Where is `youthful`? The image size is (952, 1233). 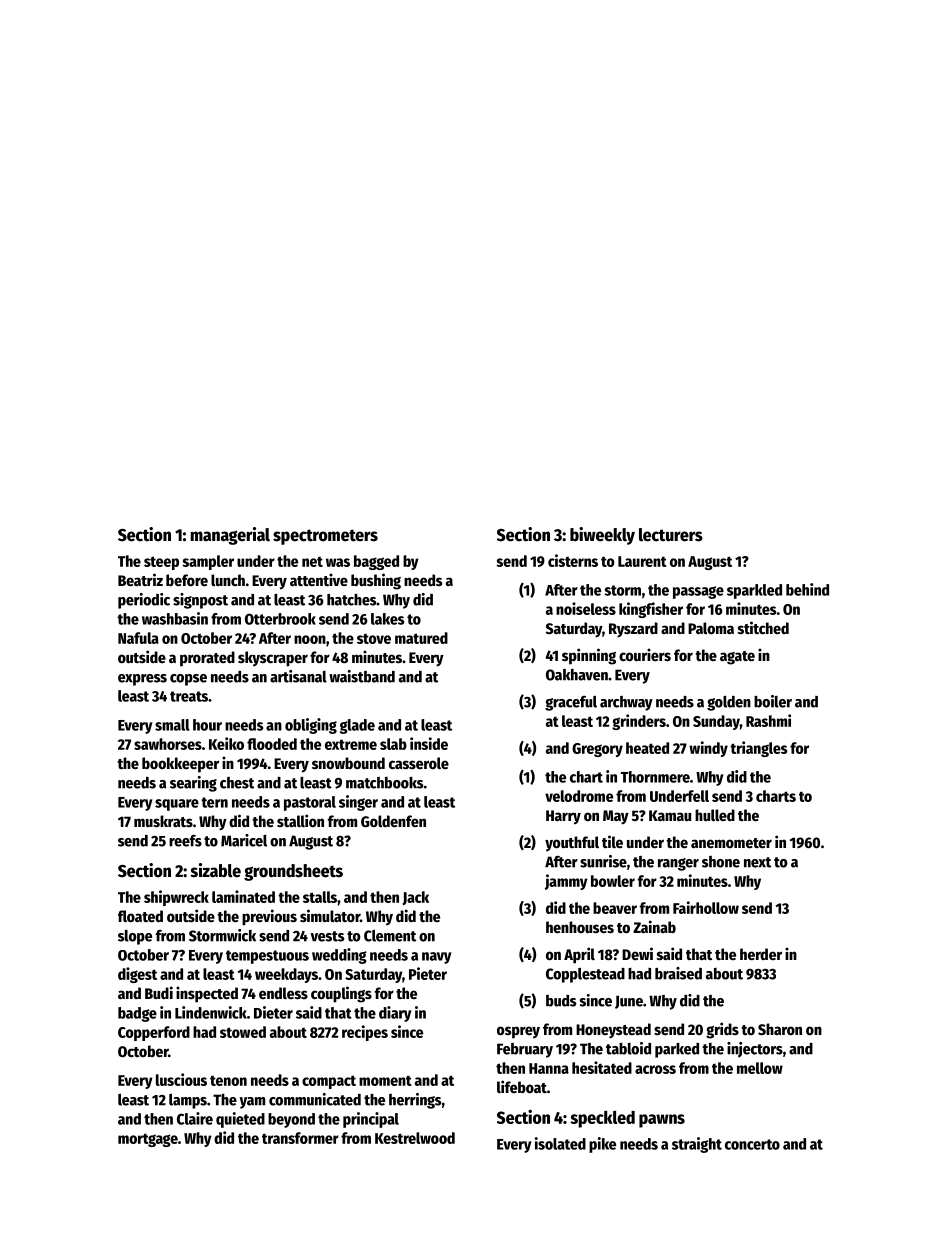 youthful is located at coordinates (572, 844).
